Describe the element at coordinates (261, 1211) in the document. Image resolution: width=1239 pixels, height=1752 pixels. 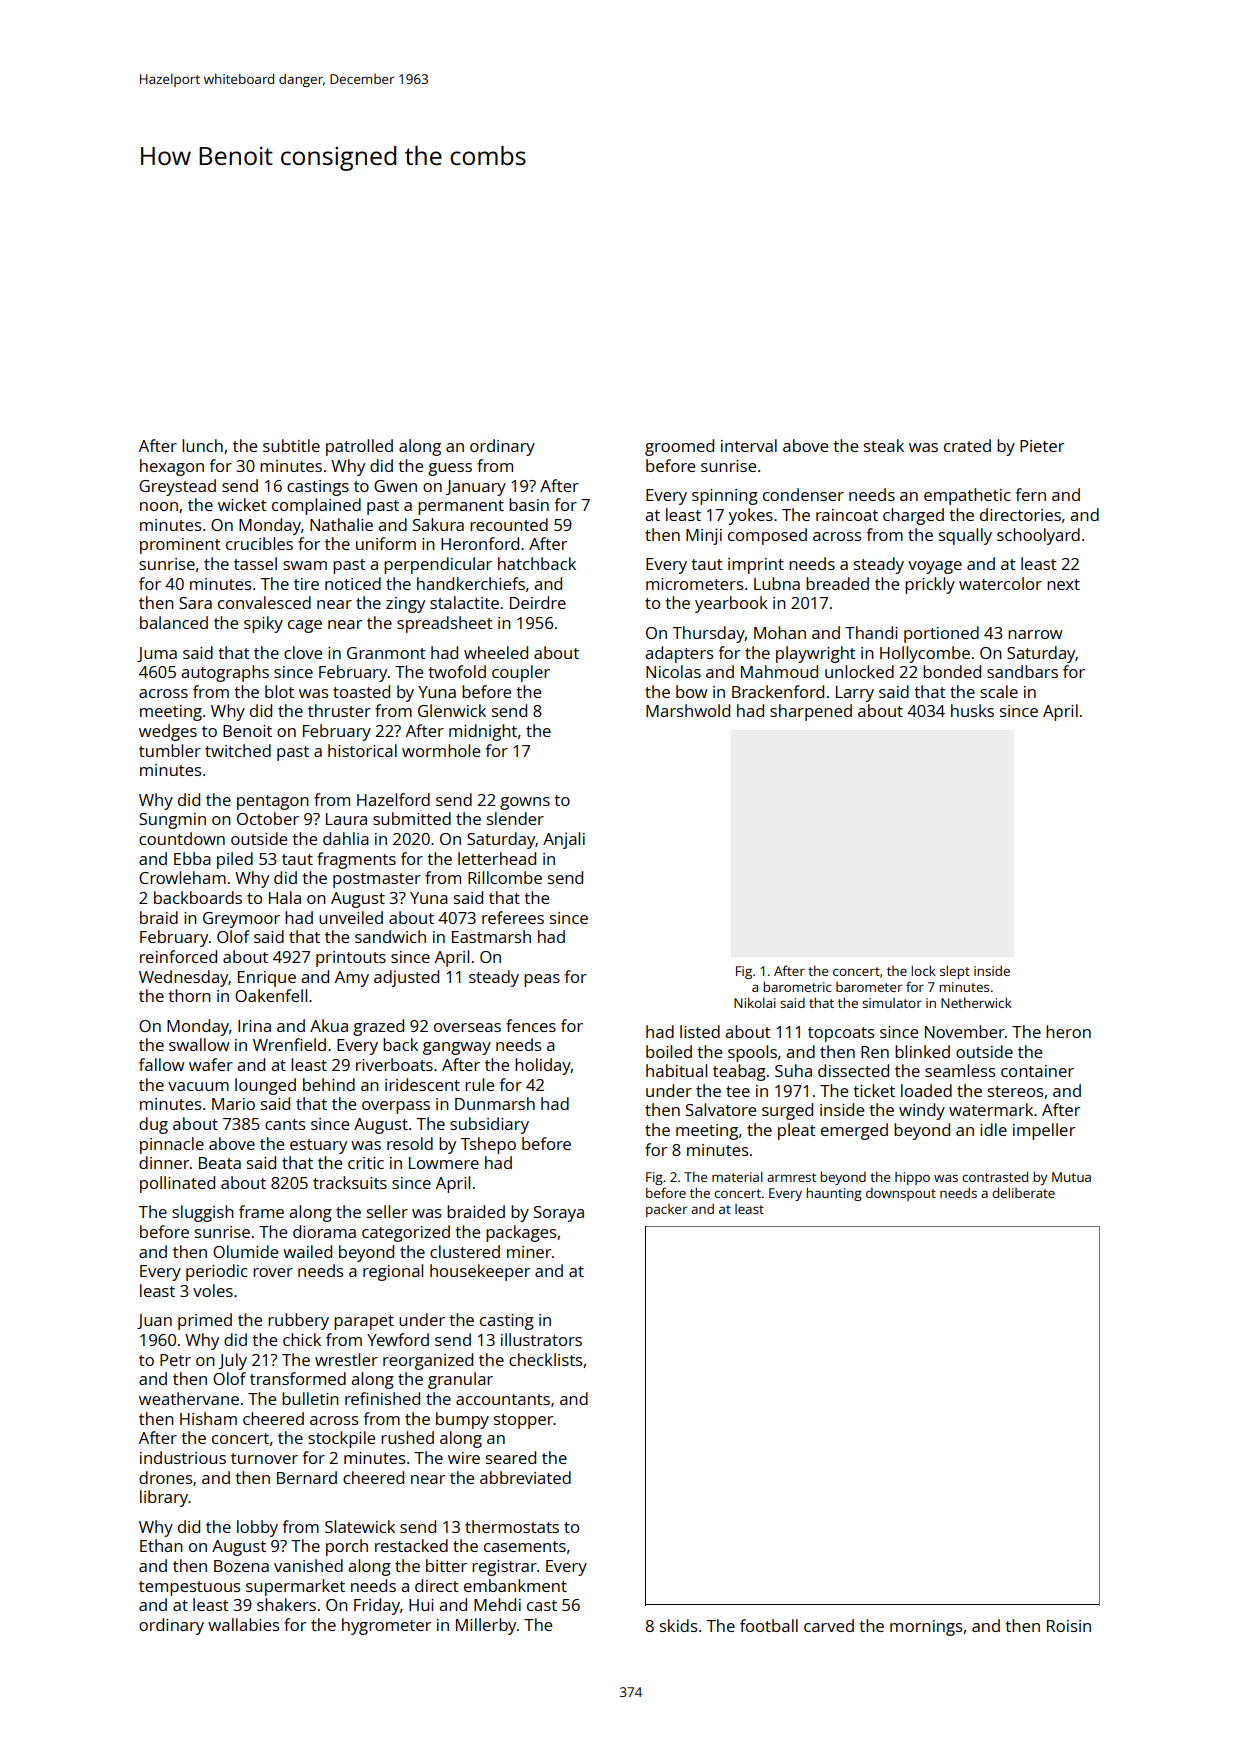
I see `frame` at that location.
